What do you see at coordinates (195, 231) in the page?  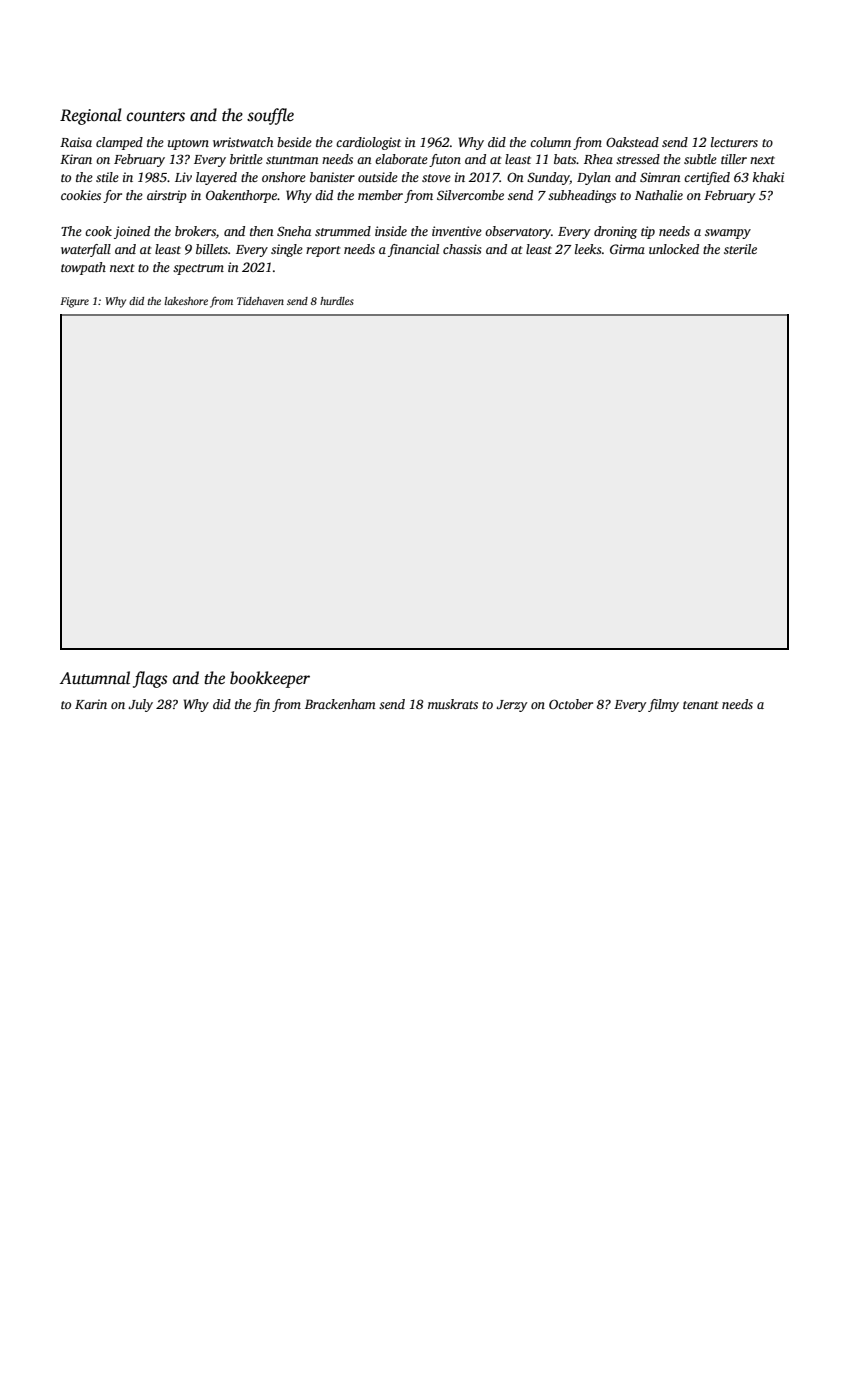 I see `brokers` at bounding box center [195, 231].
